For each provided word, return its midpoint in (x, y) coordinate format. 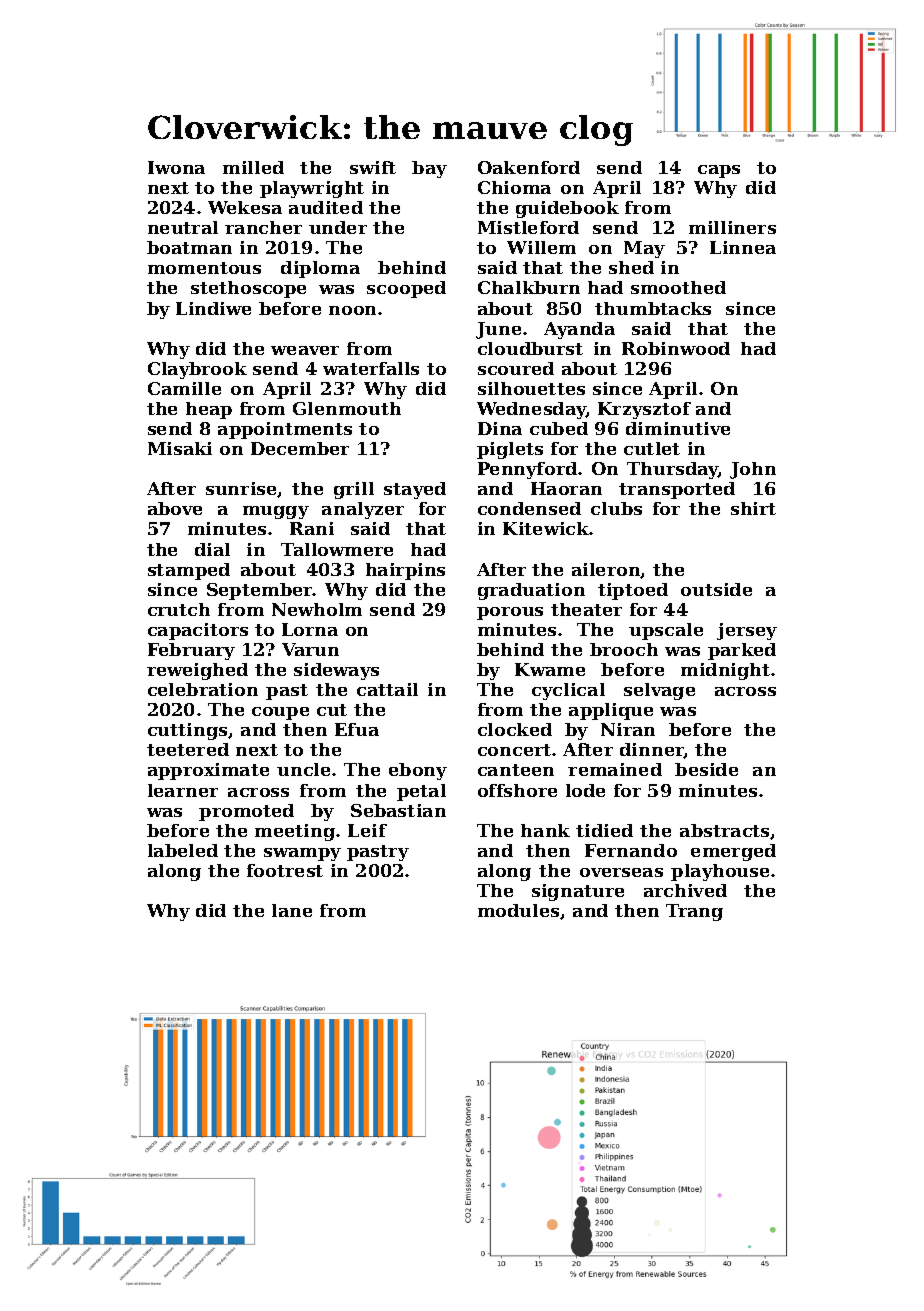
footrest (285, 870)
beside (706, 769)
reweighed (197, 671)
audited (326, 207)
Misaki (180, 448)
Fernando (631, 850)
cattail (387, 689)
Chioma (514, 187)
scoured (516, 368)
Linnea (743, 247)
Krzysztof (644, 410)
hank (545, 830)
